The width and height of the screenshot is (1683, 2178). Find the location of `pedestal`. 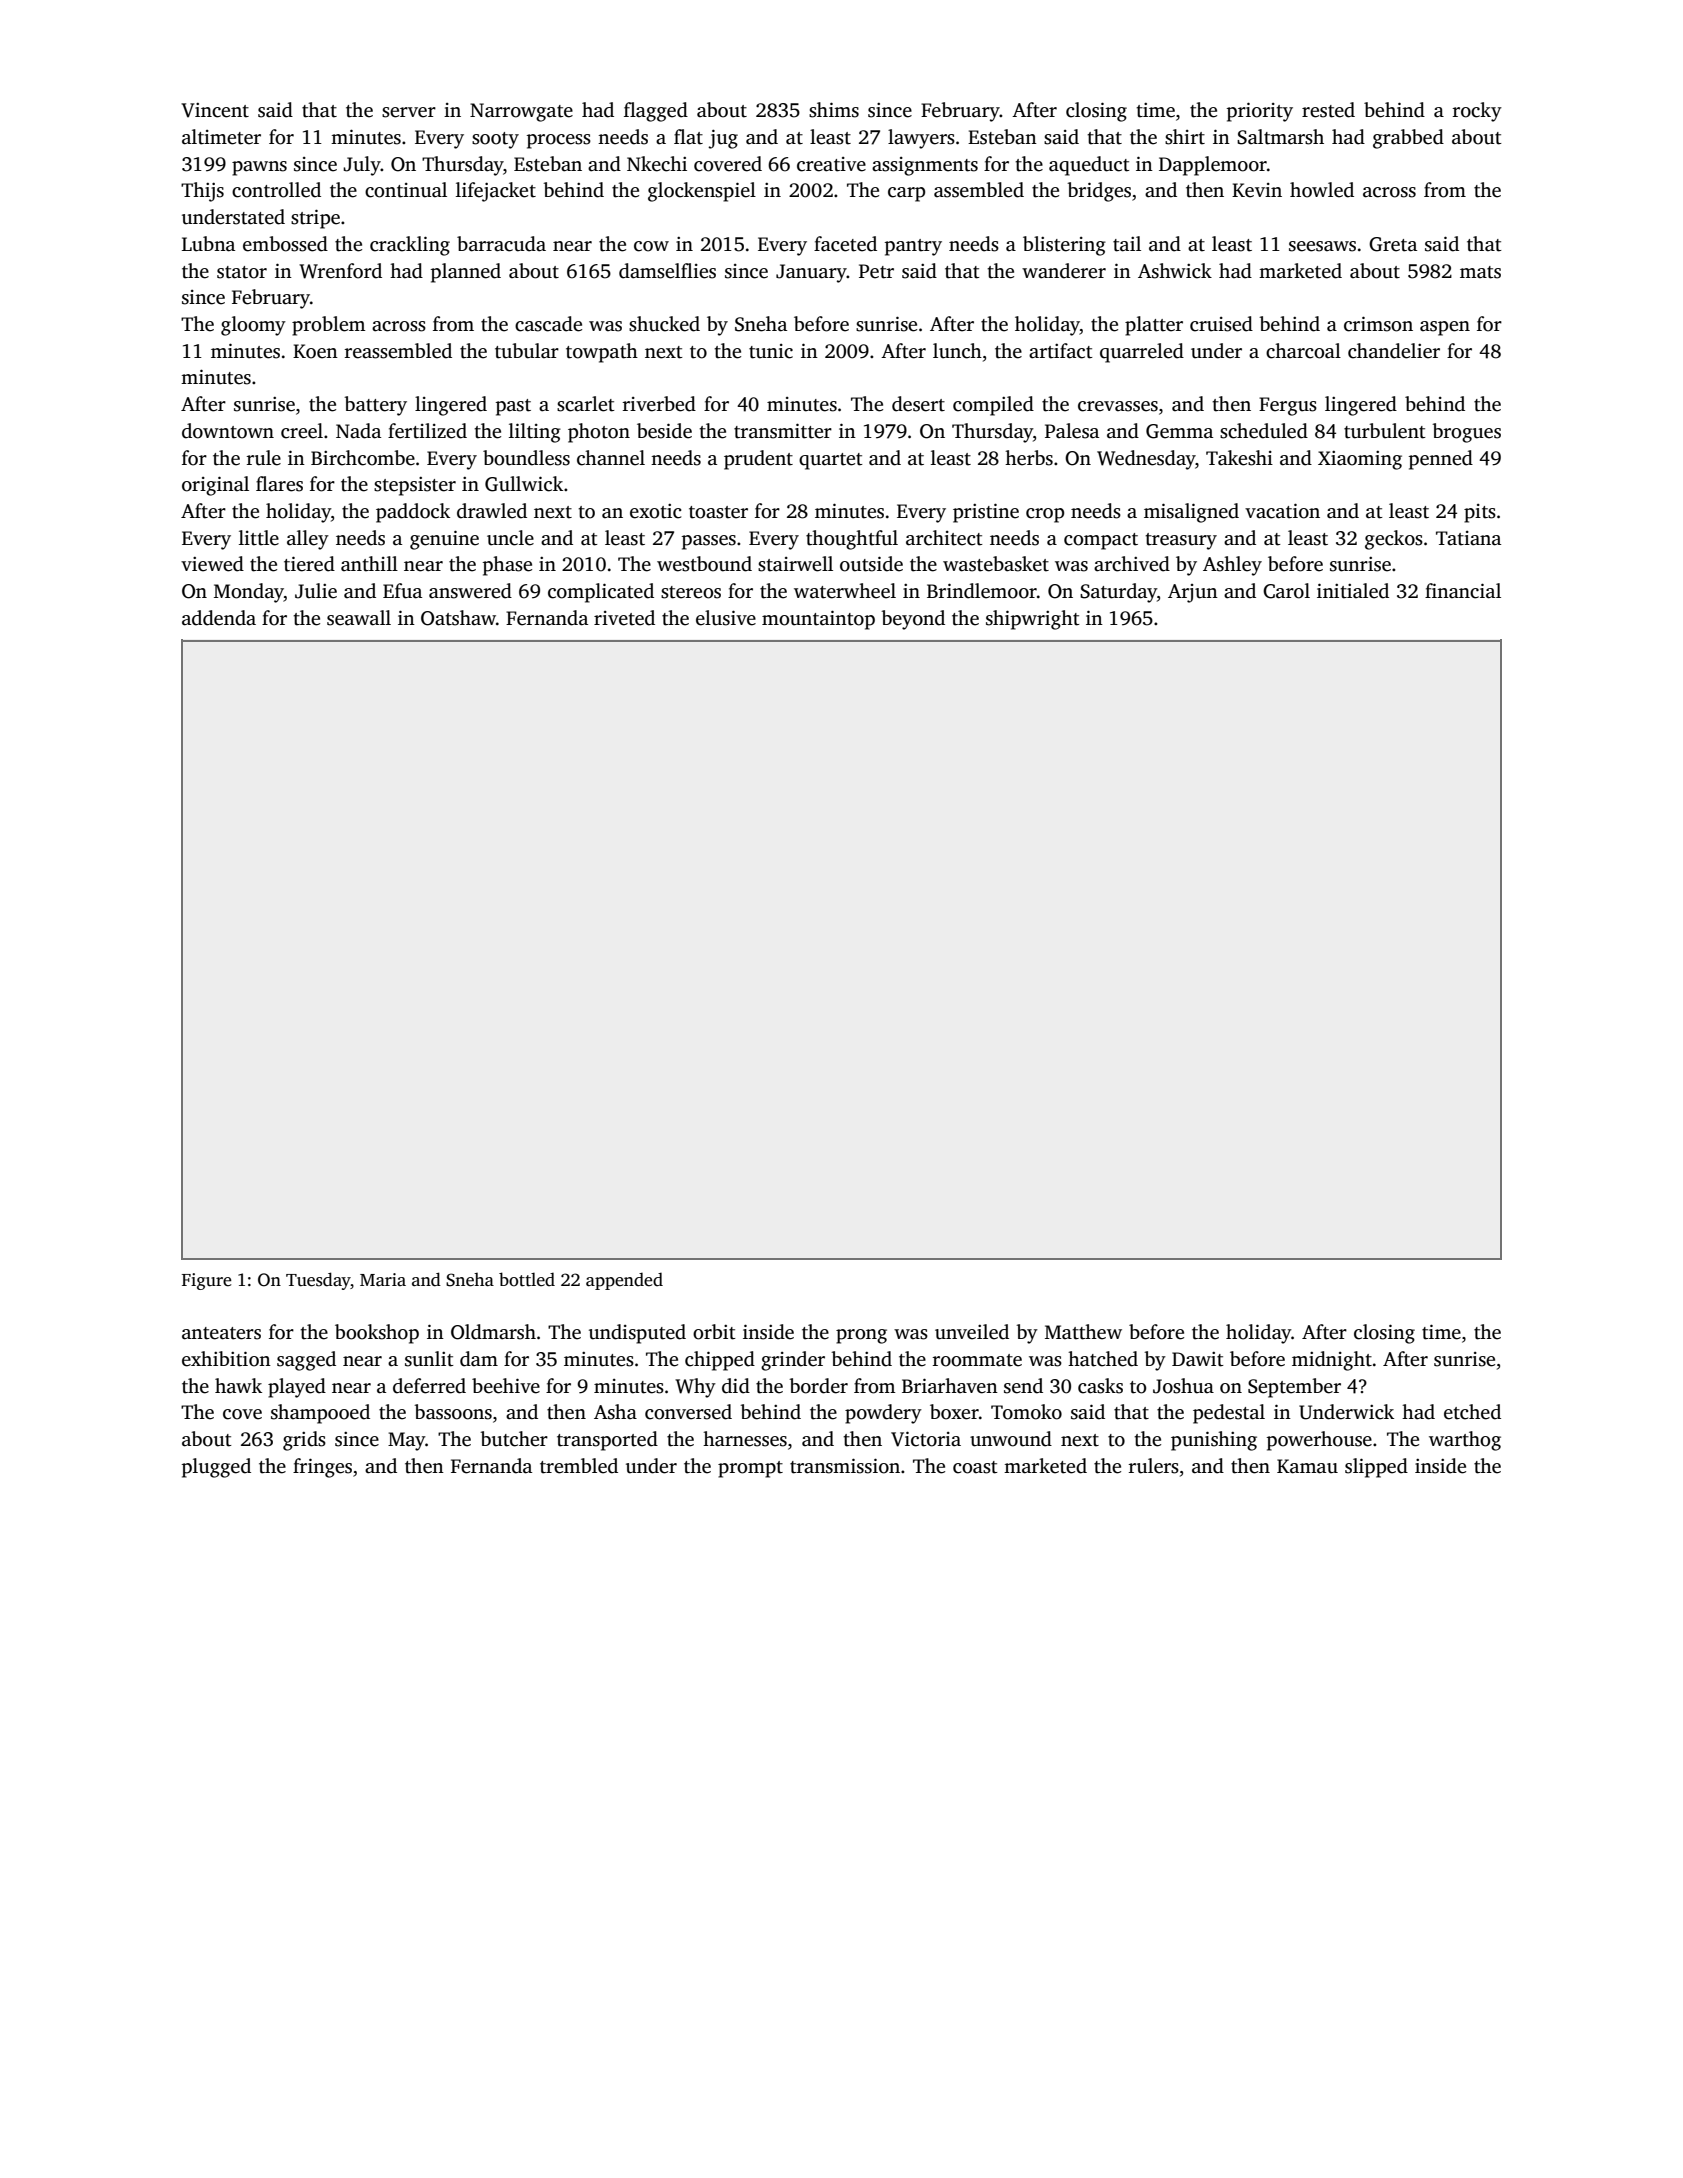

pedestal is located at coordinates (1229, 1414).
